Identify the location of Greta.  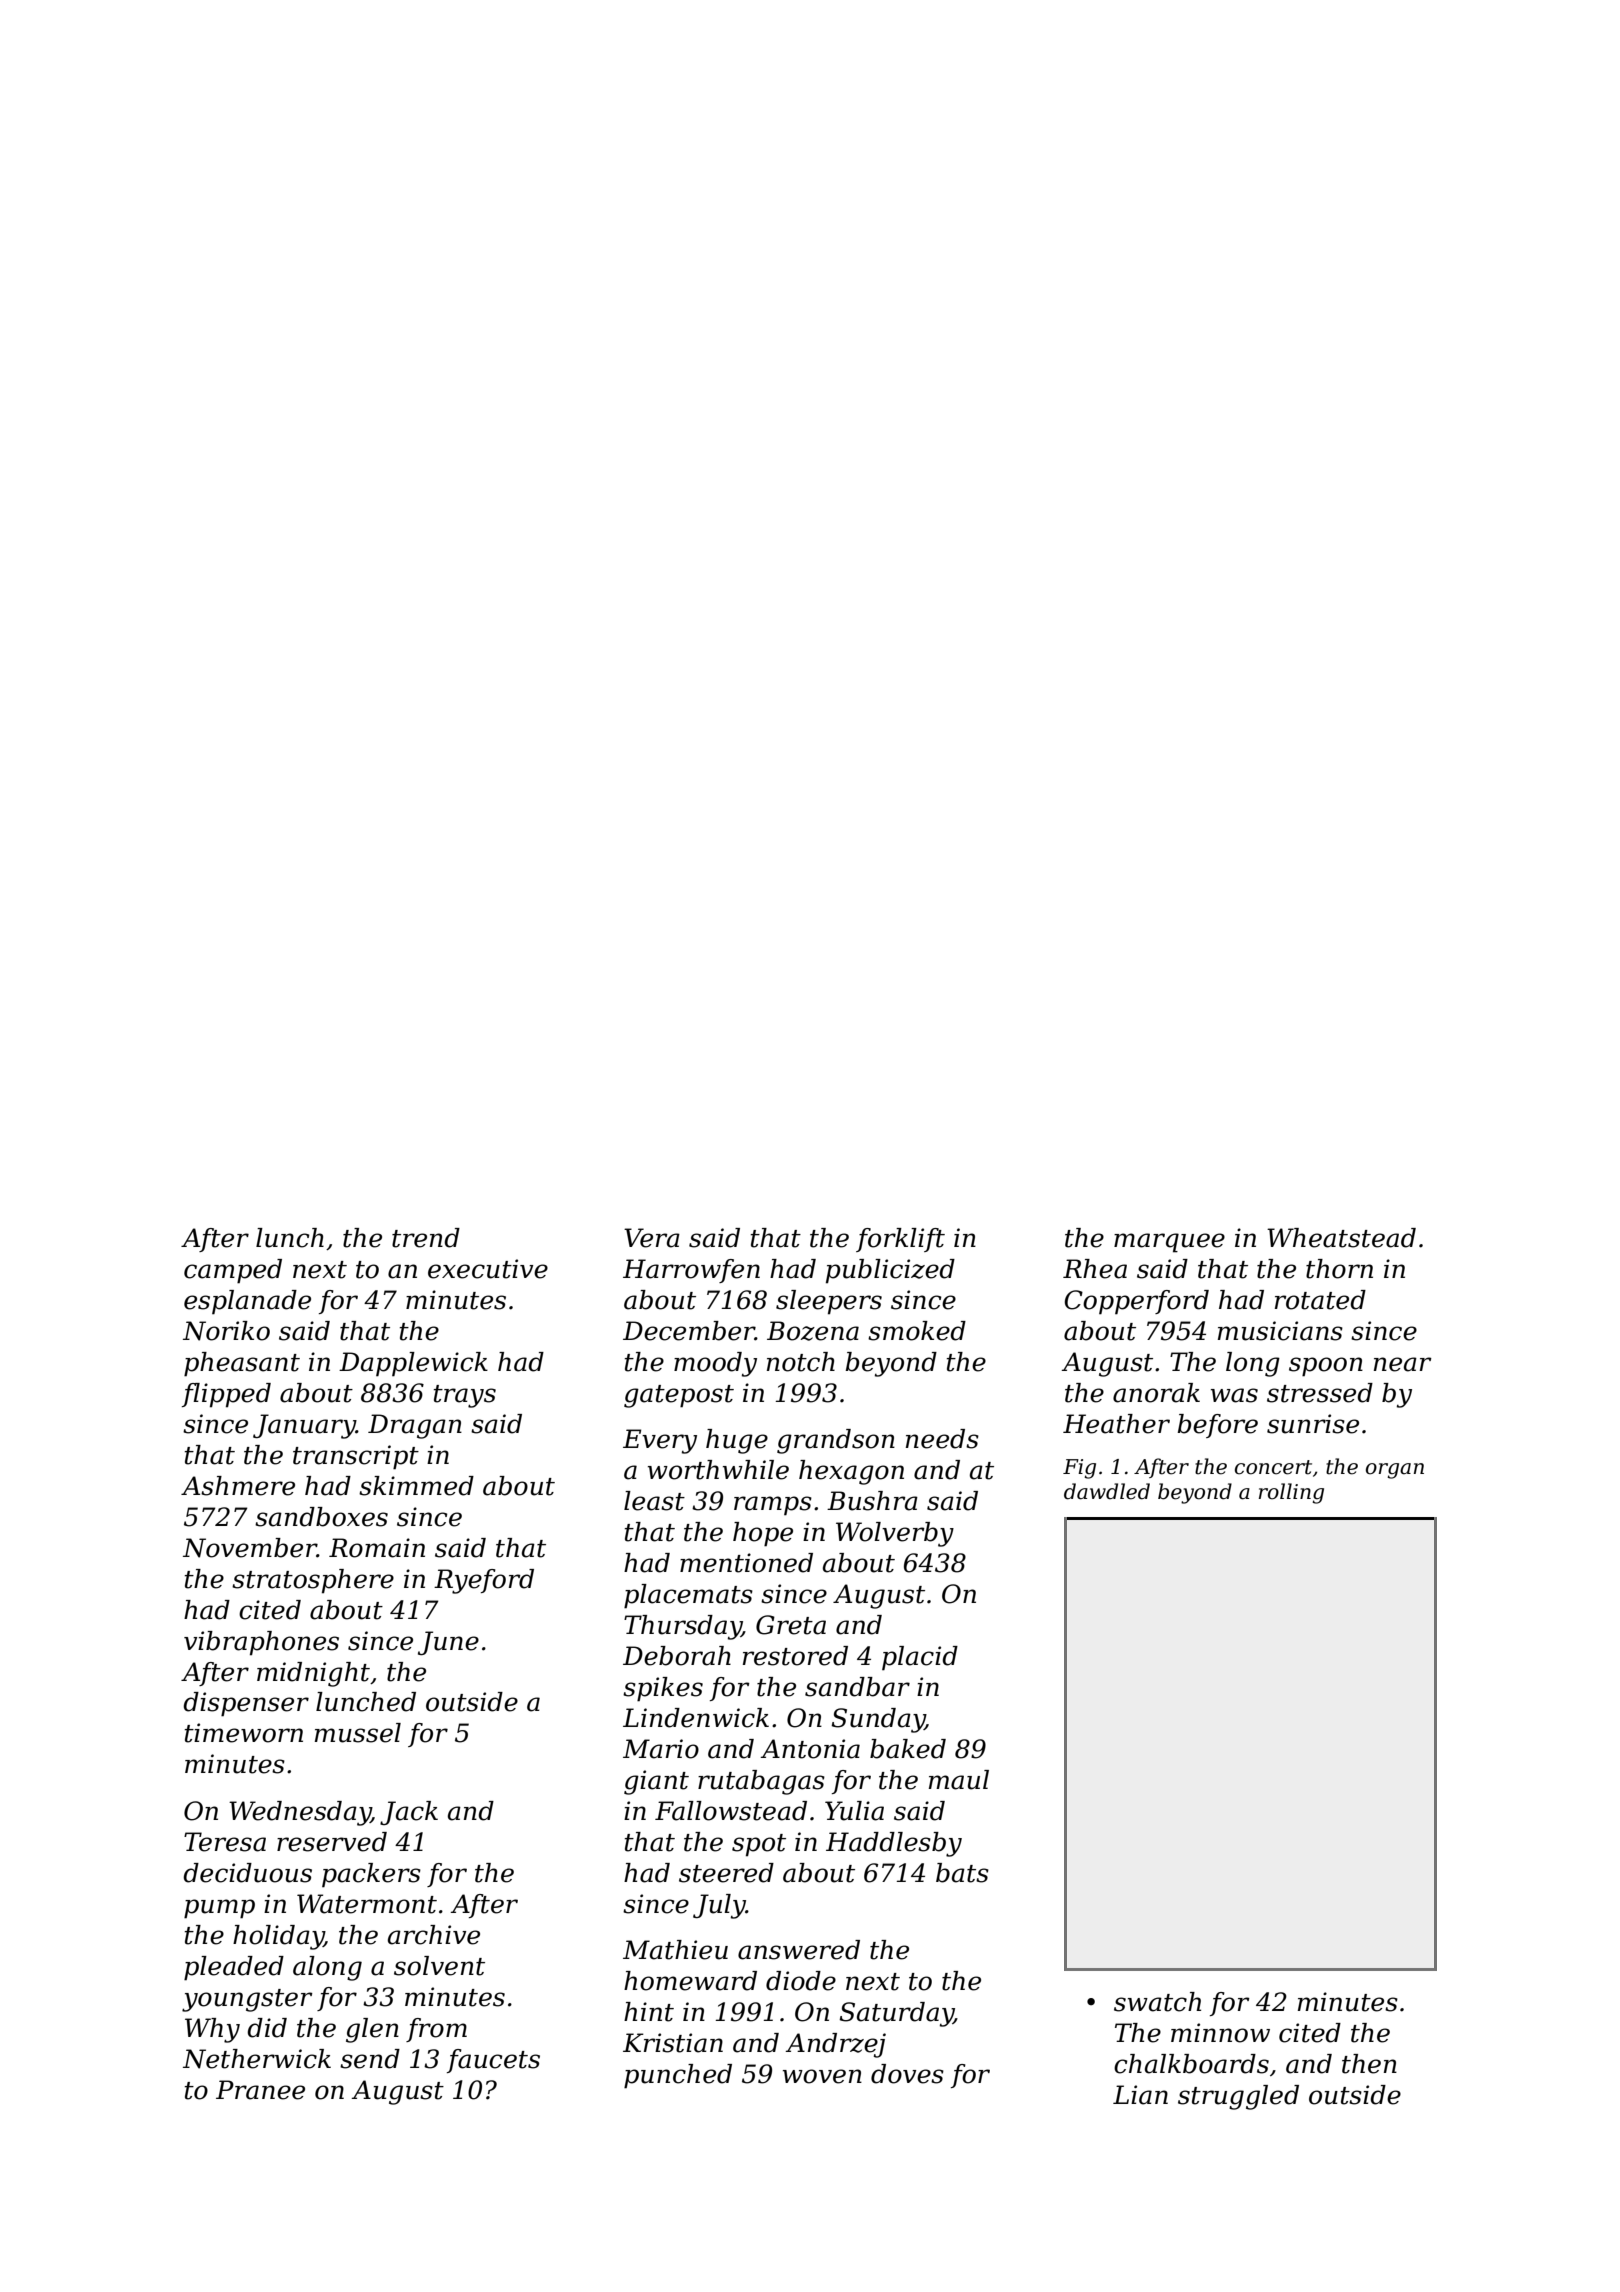
(791, 1625).
